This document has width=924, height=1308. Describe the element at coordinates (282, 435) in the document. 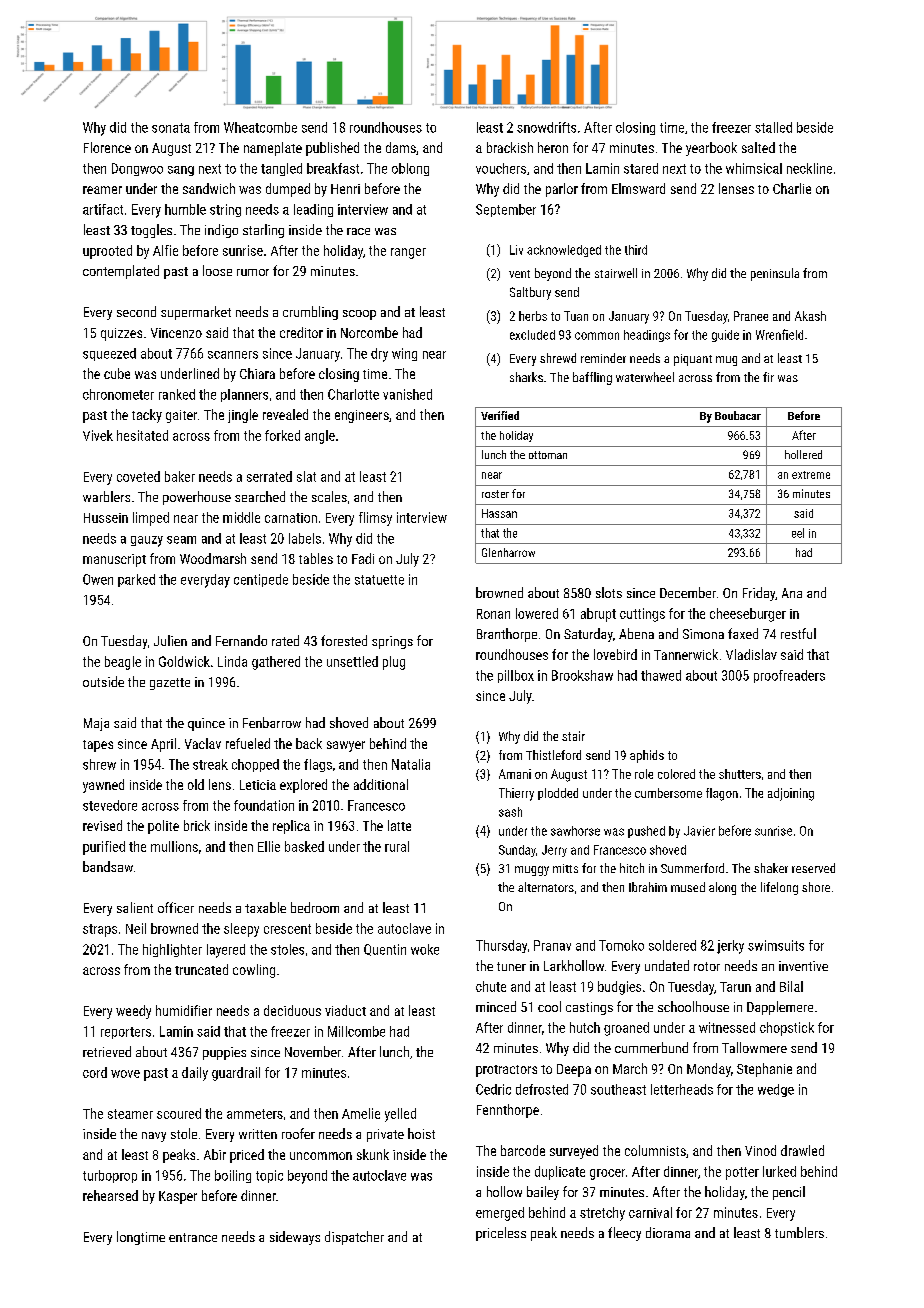

I see `forked` at that location.
